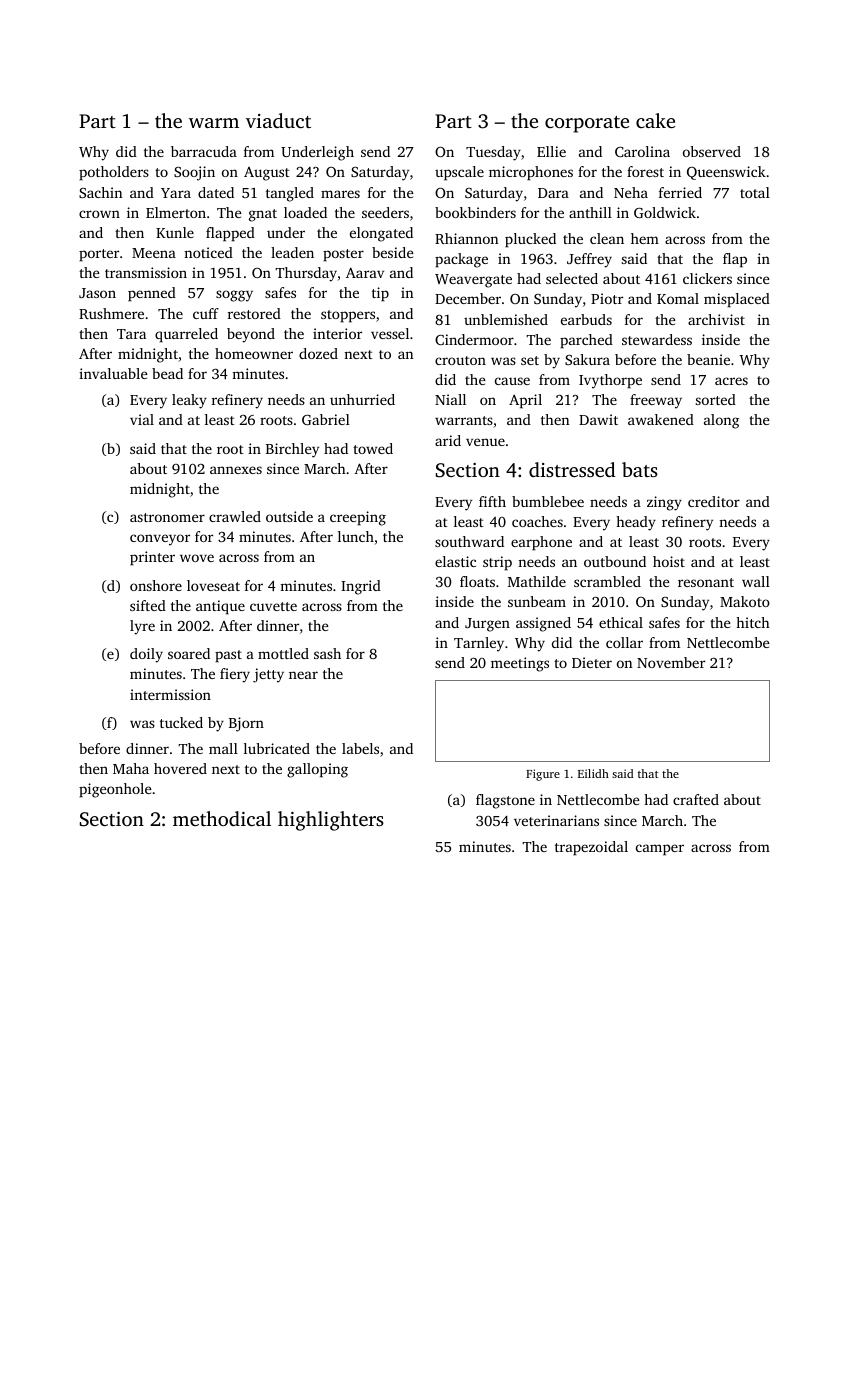  I want to click on methodical, so click(222, 818).
